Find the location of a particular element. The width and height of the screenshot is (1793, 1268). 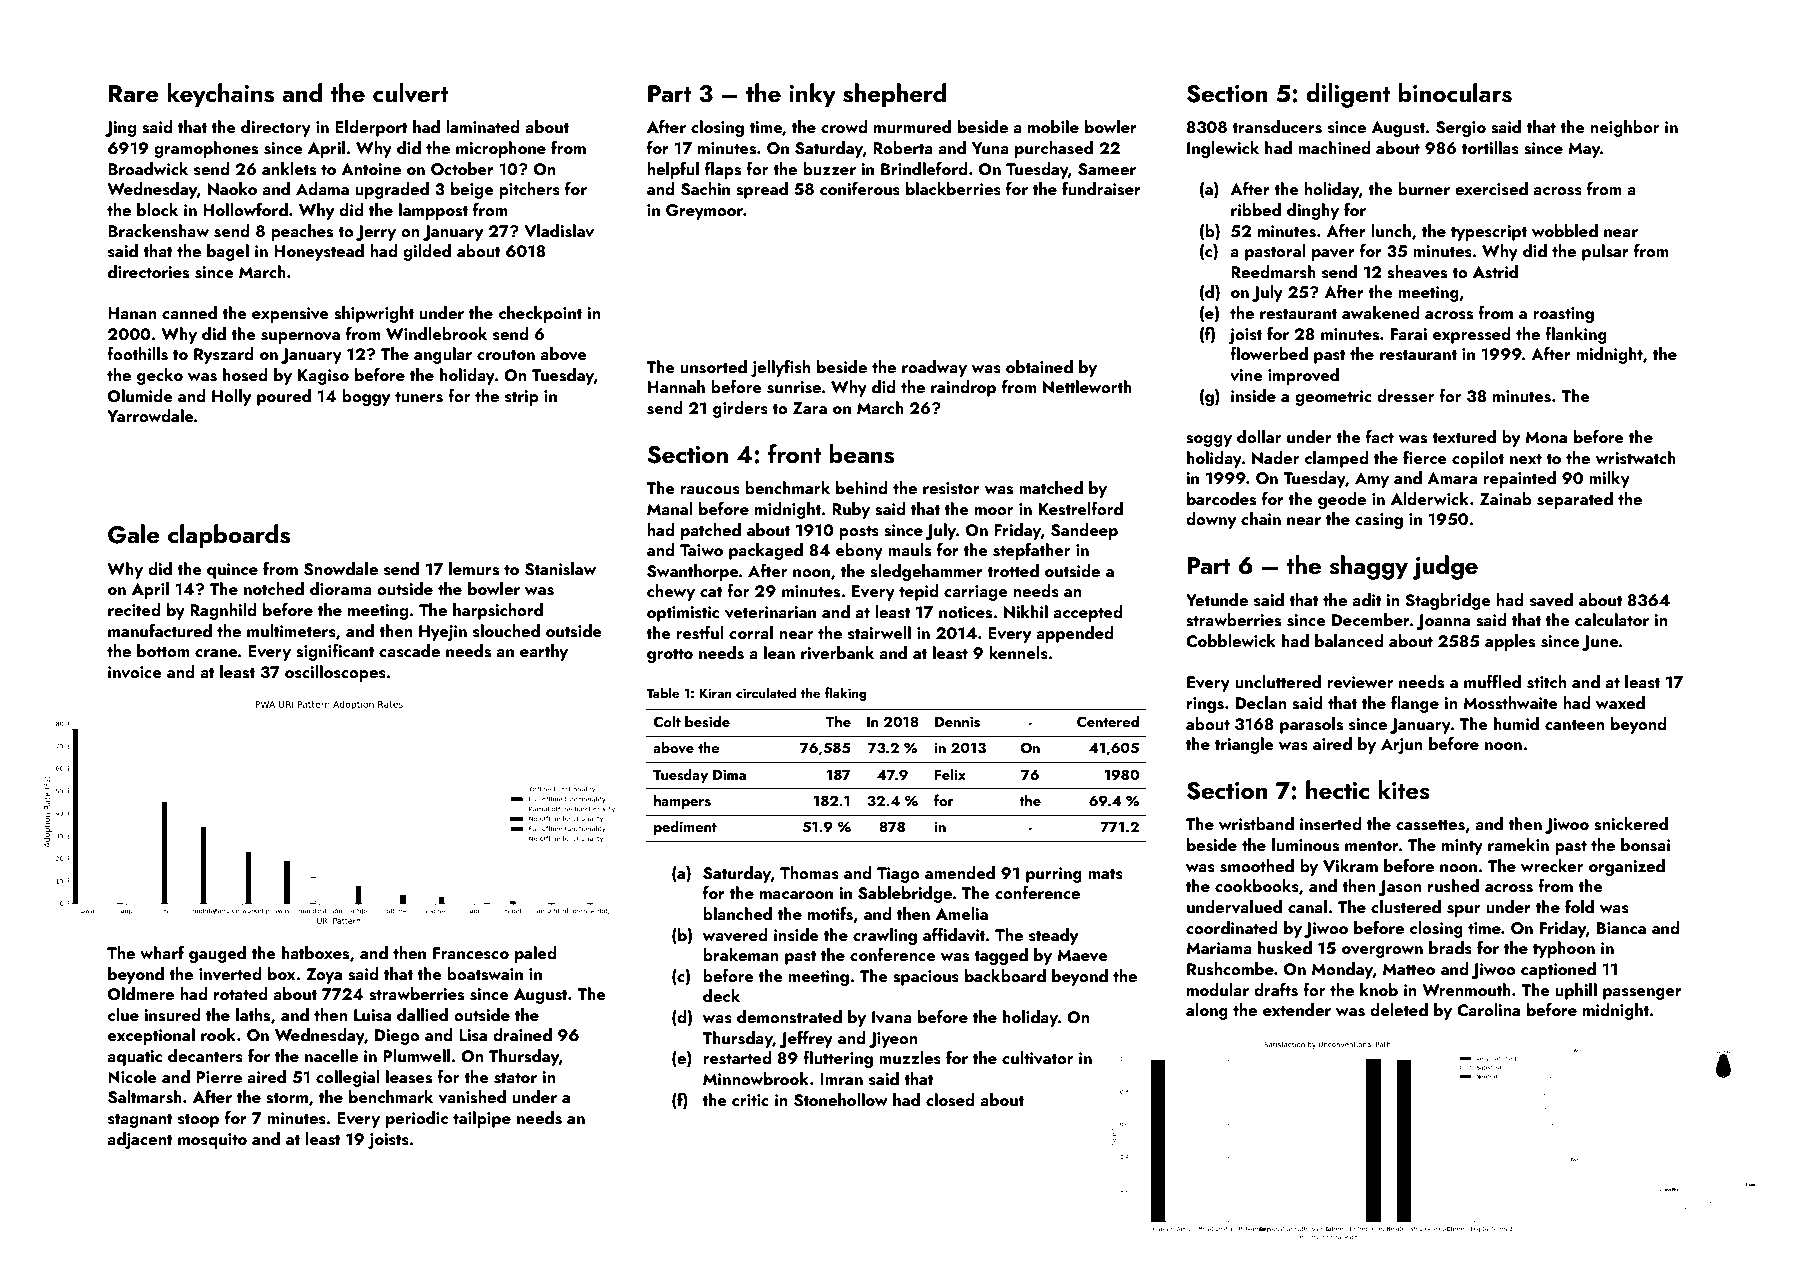

mats is located at coordinates (1105, 874).
